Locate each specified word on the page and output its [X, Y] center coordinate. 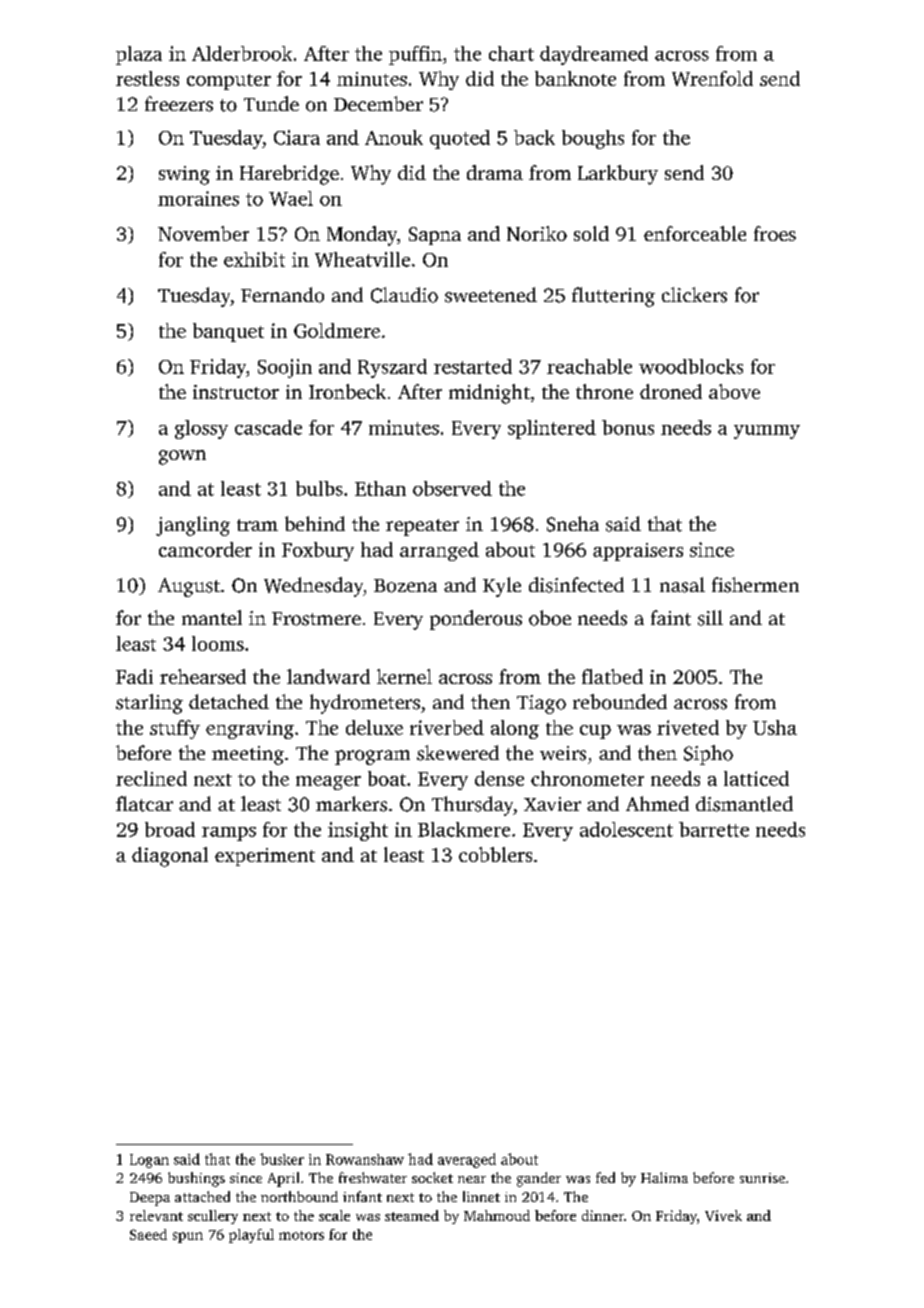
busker [282, 1159]
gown [182, 457]
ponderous [476, 620]
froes [775, 233]
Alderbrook [242, 53]
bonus [628, 427]
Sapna [435, 236]
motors [301, 1235]
